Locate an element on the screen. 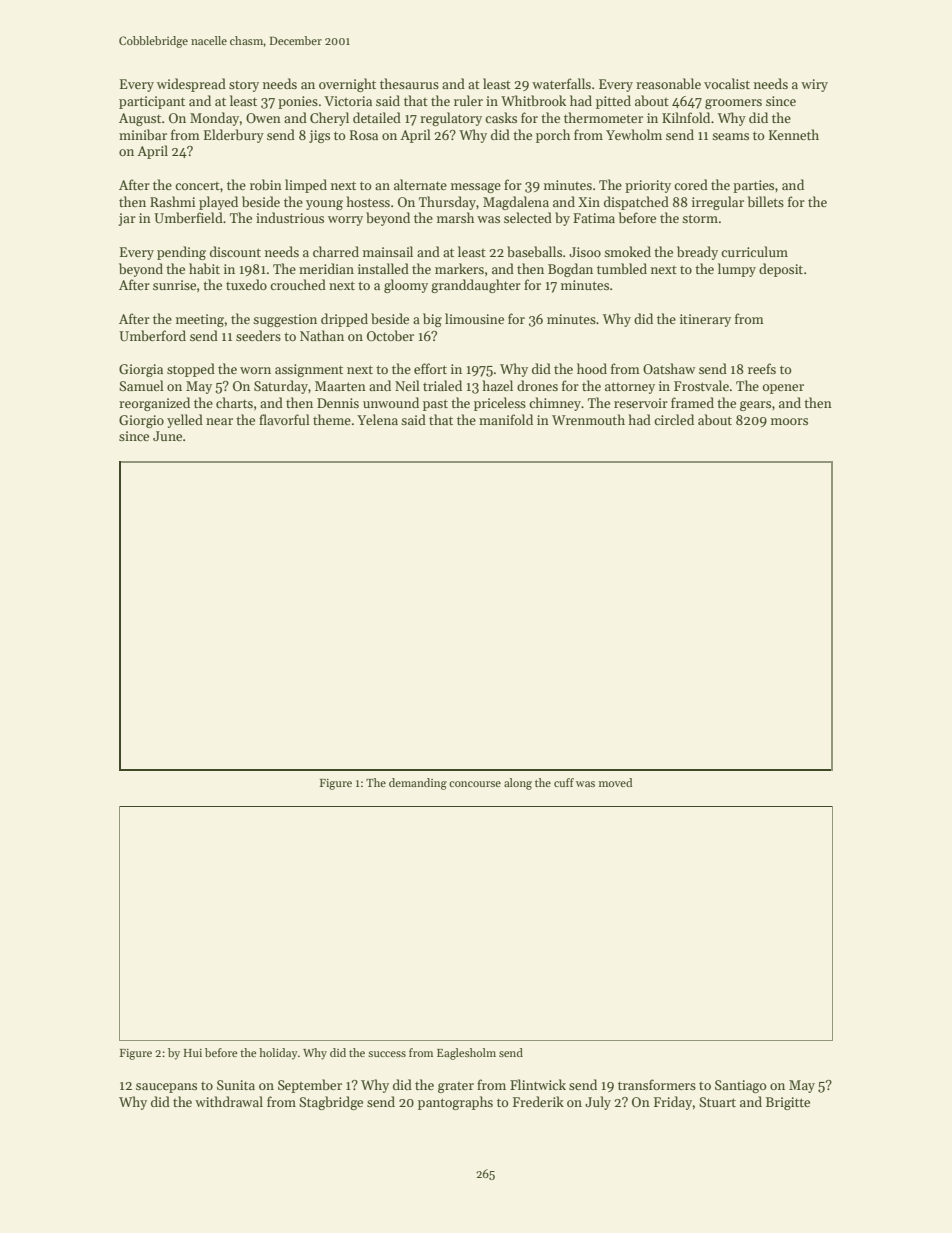  Yelena is located at coordinates (377, 419).
